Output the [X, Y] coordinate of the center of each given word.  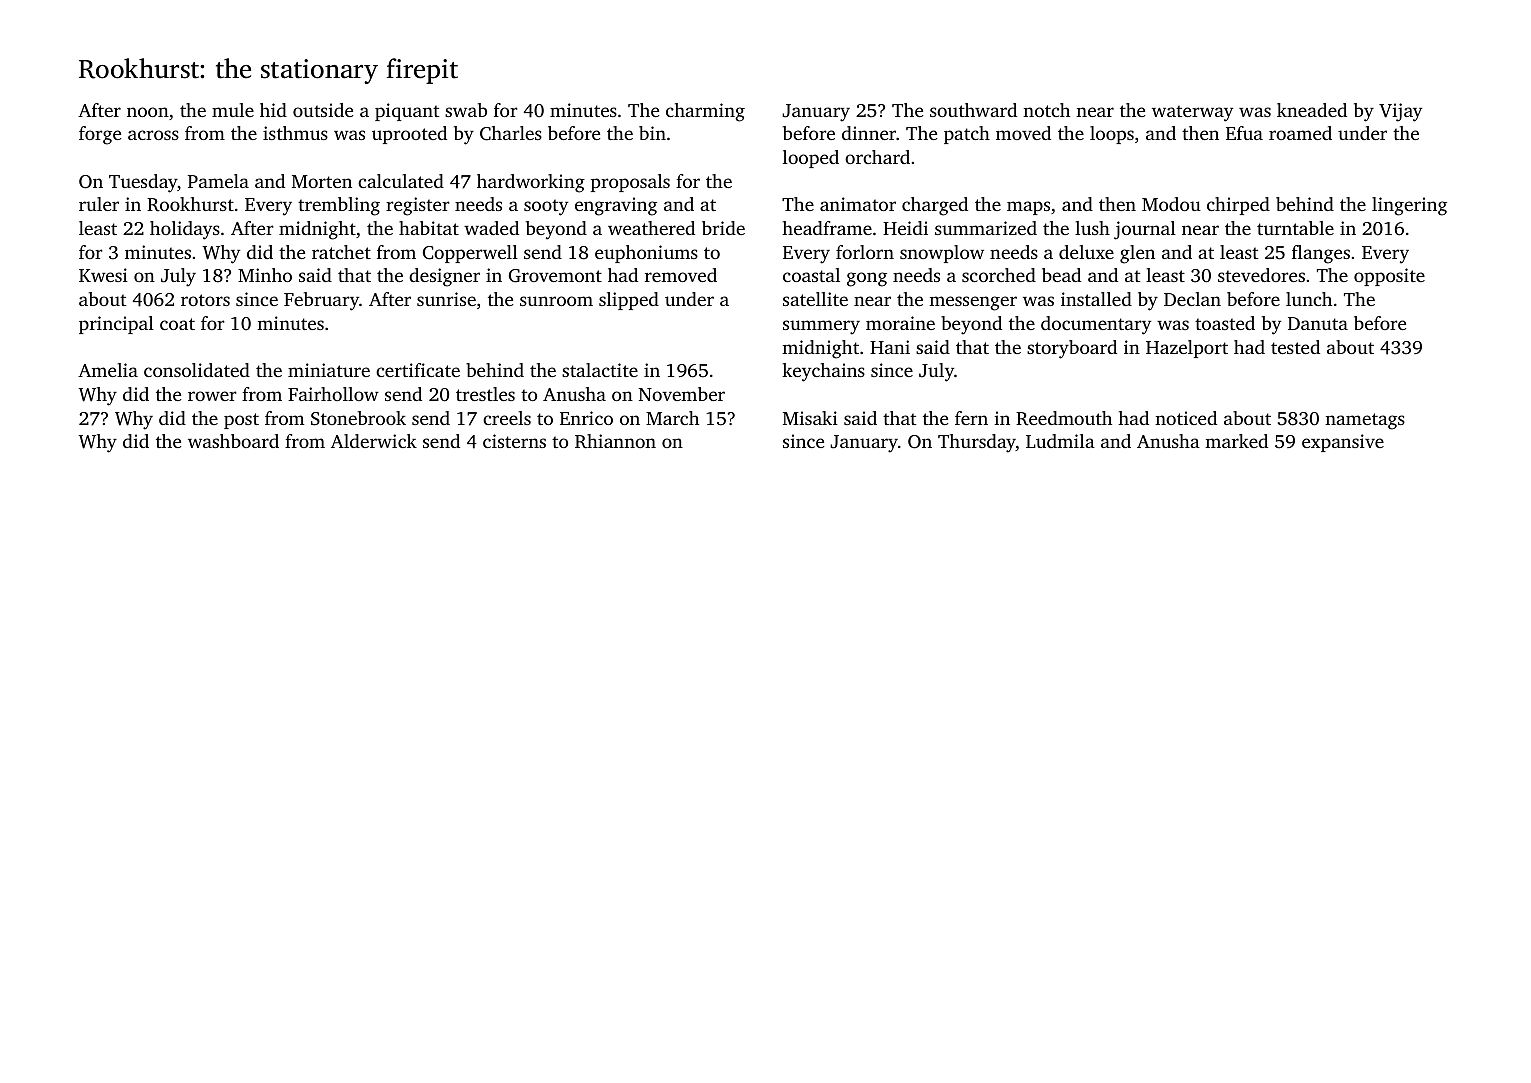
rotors [205, 300]
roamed [1300, 133]
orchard [877, 157]
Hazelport [1187, 349]
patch [967, 135]
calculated [401, 181]
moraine [900, 323]
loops [1112, 135]
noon [148, 112]
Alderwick [374, 441]
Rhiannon [615, 441]
